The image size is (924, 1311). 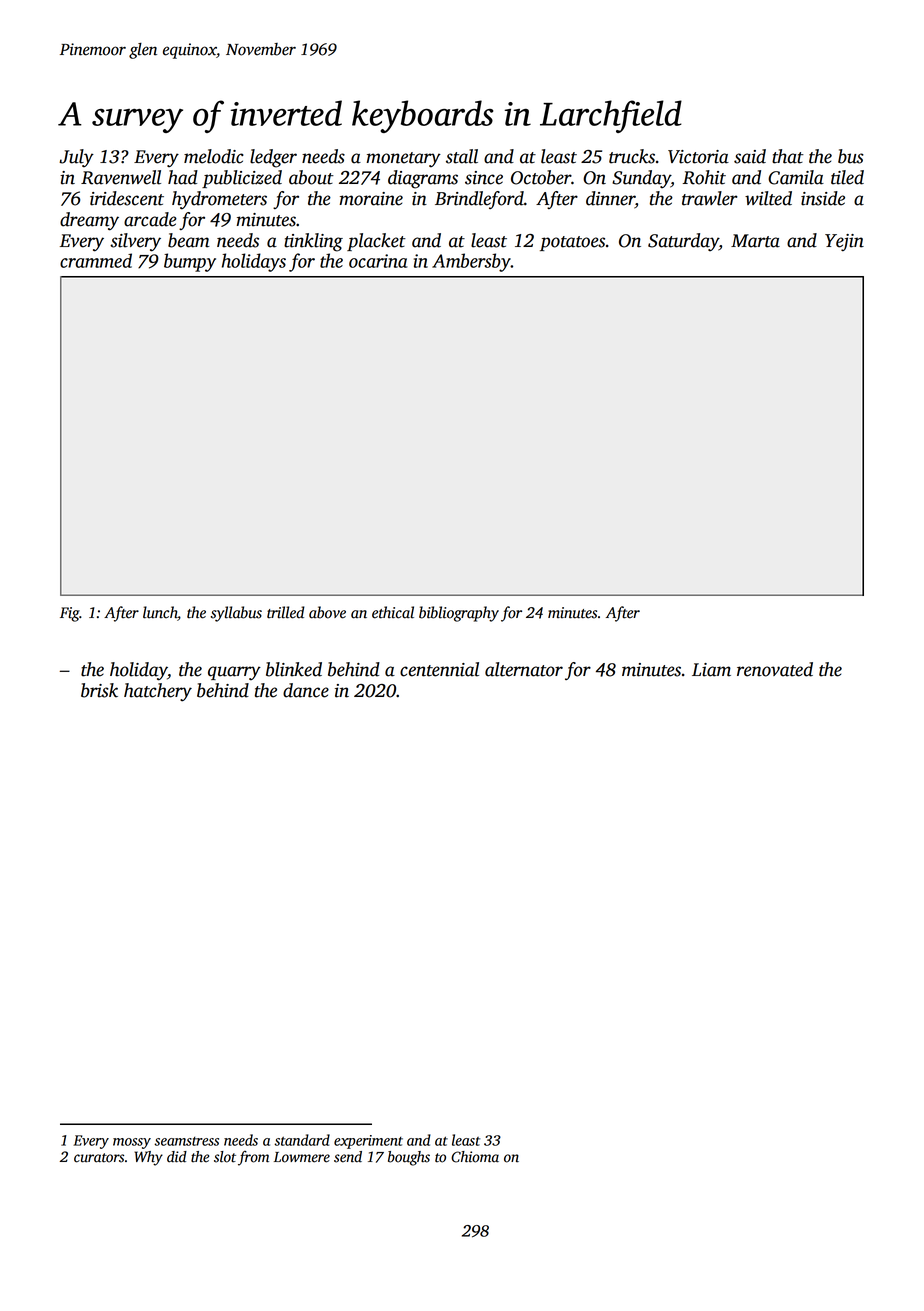 What do you see at coordinates (475, 1157) in the screenshot?
I see `Chioma` at bounding box center [475, 1157].
